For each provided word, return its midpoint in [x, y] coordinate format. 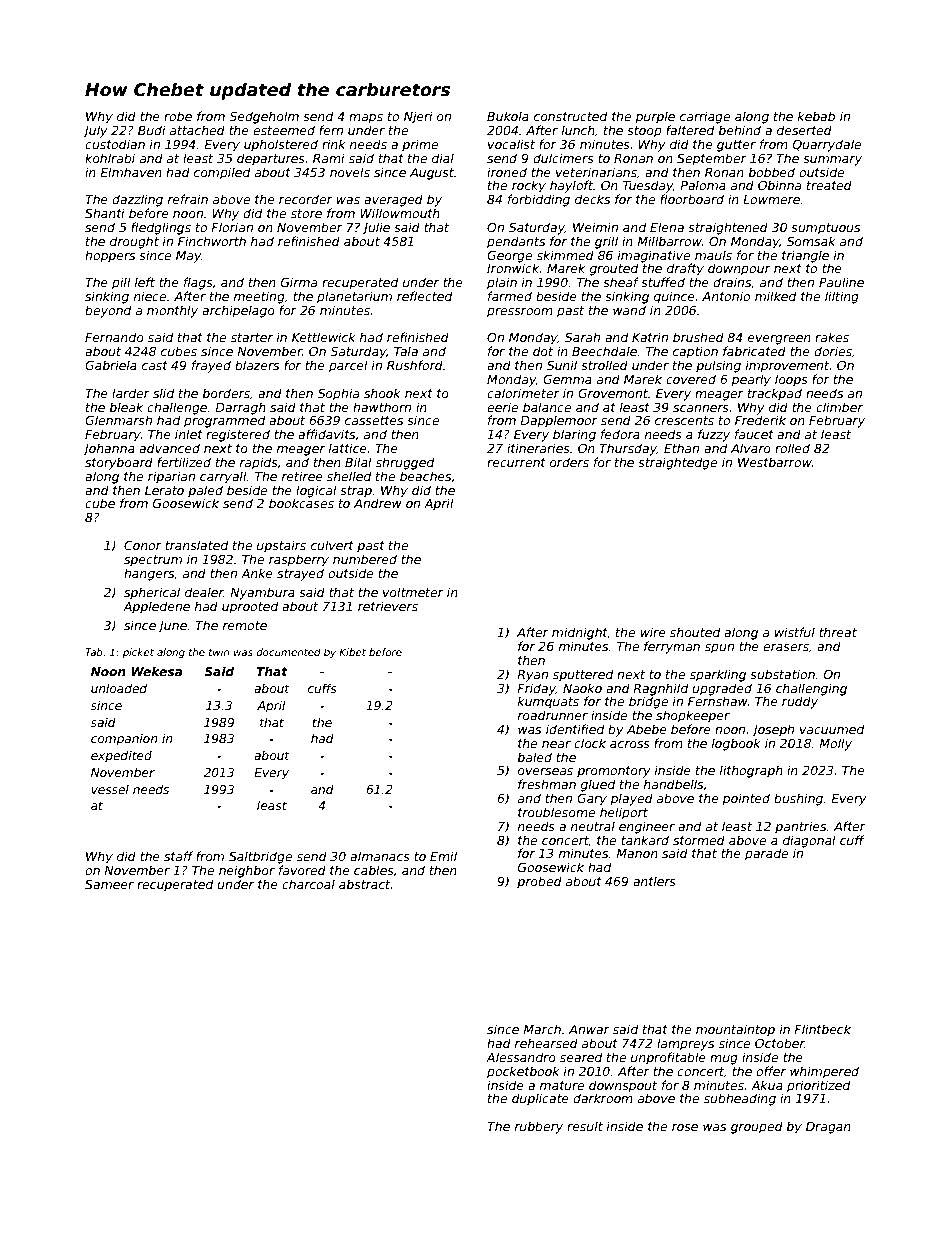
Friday [536, 689]
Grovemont [613, 393]
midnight [580, 633]
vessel [110, 789]
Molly [835, 744]
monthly [172, 311]
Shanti [104, 213]
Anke [257, 573]
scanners [701, 408]
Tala [406, 351]
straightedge [677, 463]
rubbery [539, 1127]
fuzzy [714, 435]
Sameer [109, 884]
